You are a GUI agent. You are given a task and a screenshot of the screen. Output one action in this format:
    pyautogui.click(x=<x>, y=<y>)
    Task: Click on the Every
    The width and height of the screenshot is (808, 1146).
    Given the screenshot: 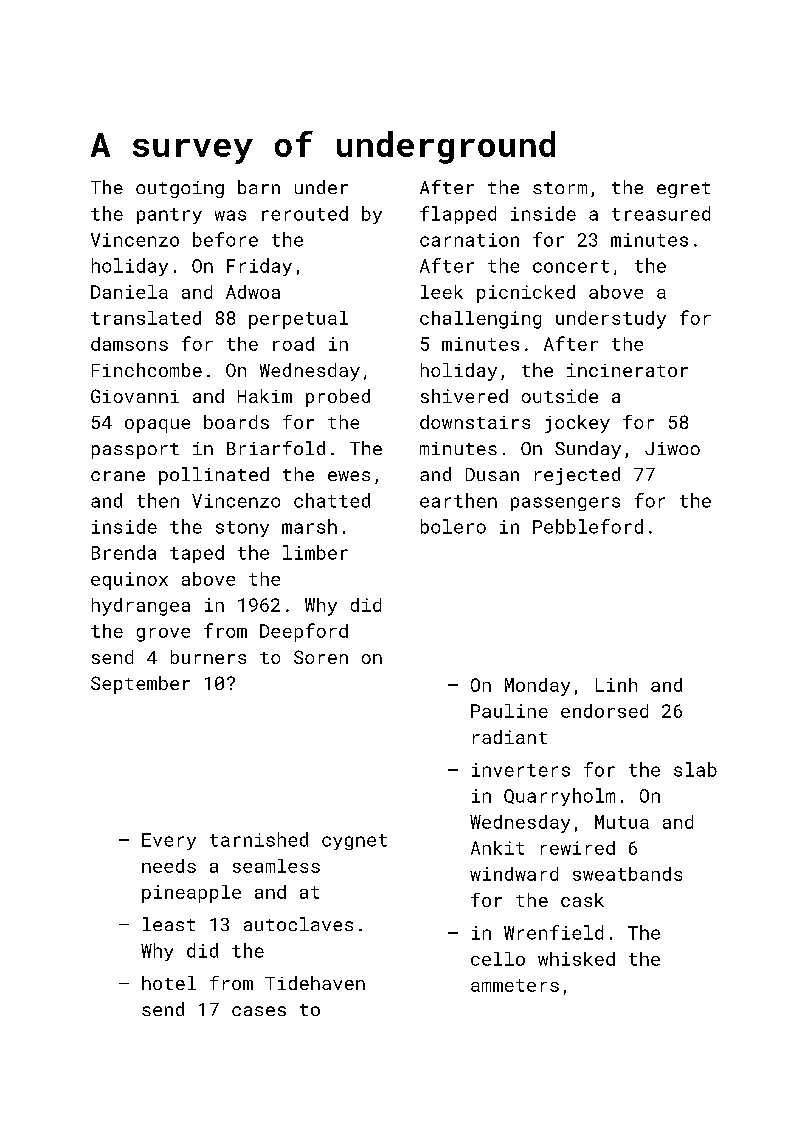 What is the action you would take?
    pyautogui.click(x=169, y=841)
